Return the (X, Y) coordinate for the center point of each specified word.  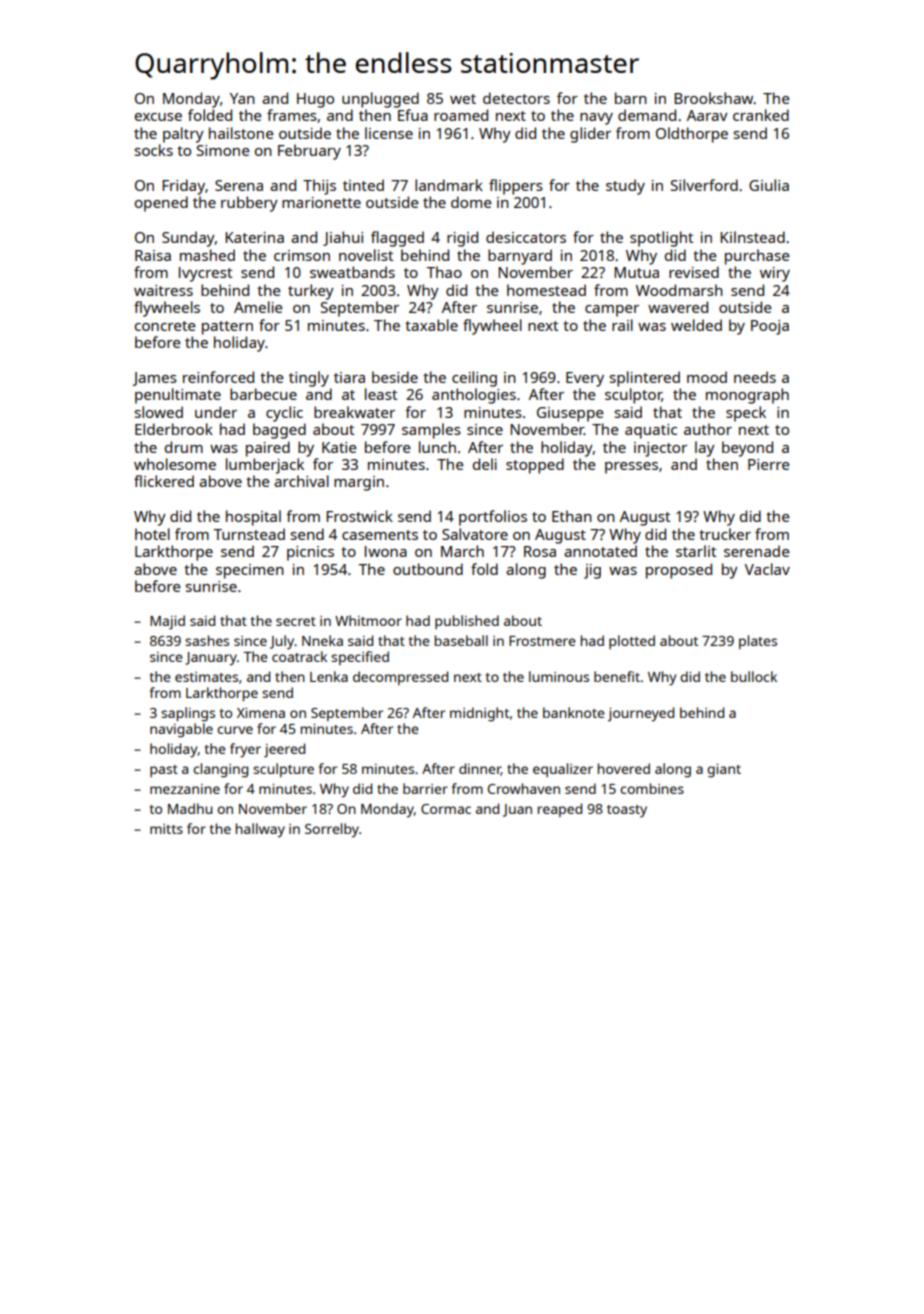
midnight (479, 714)
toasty (627, 811)
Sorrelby (332, 830)
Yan (242, 98)
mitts (166, 829)
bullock (754, 676)
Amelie (258, 307)
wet (463, 99)
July (282, 642)
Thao (444, 272)
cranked (761, 115)
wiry (775, 274)
